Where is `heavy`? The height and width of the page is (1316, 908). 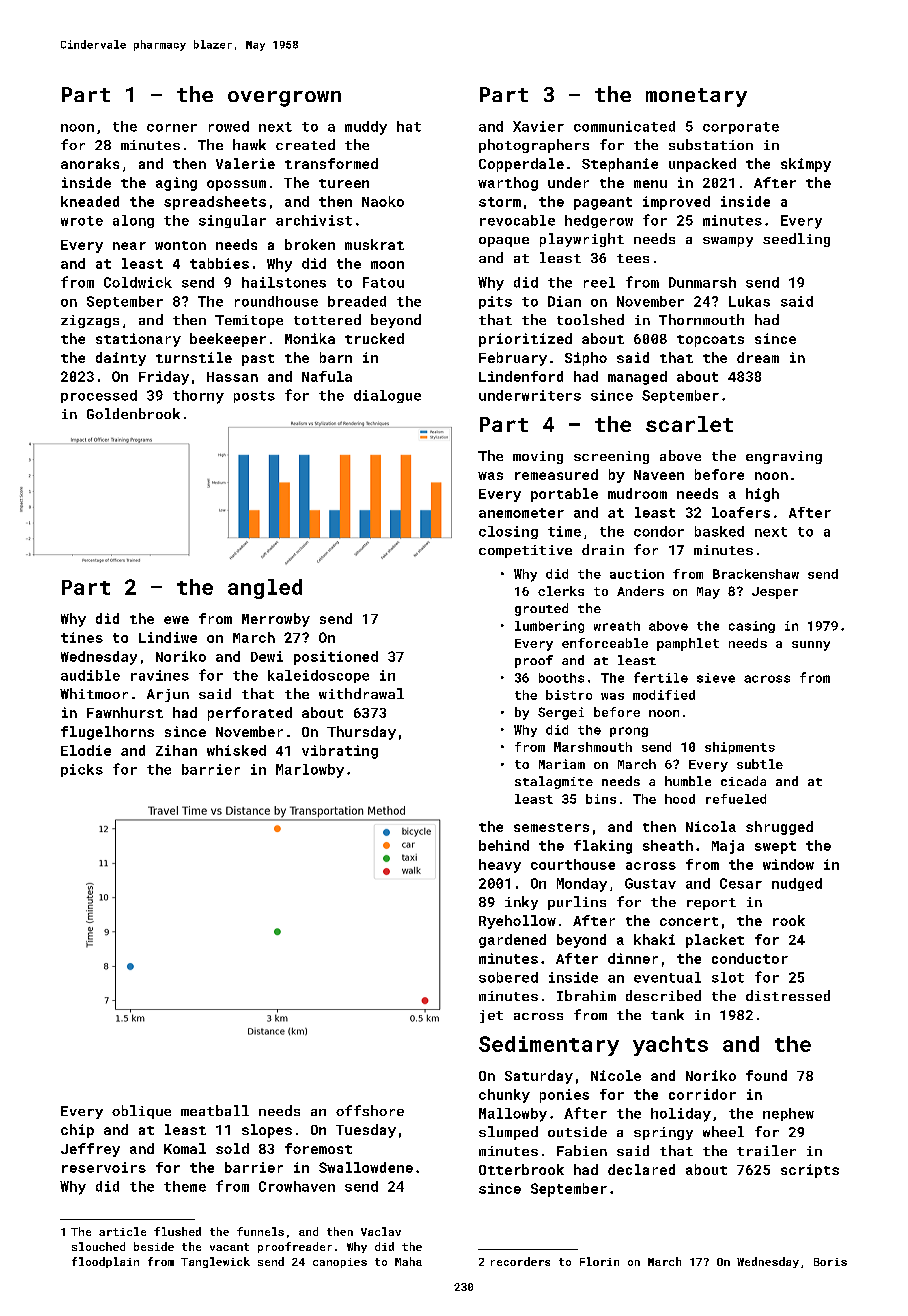
heavy is located at coordinates (500, 866).
